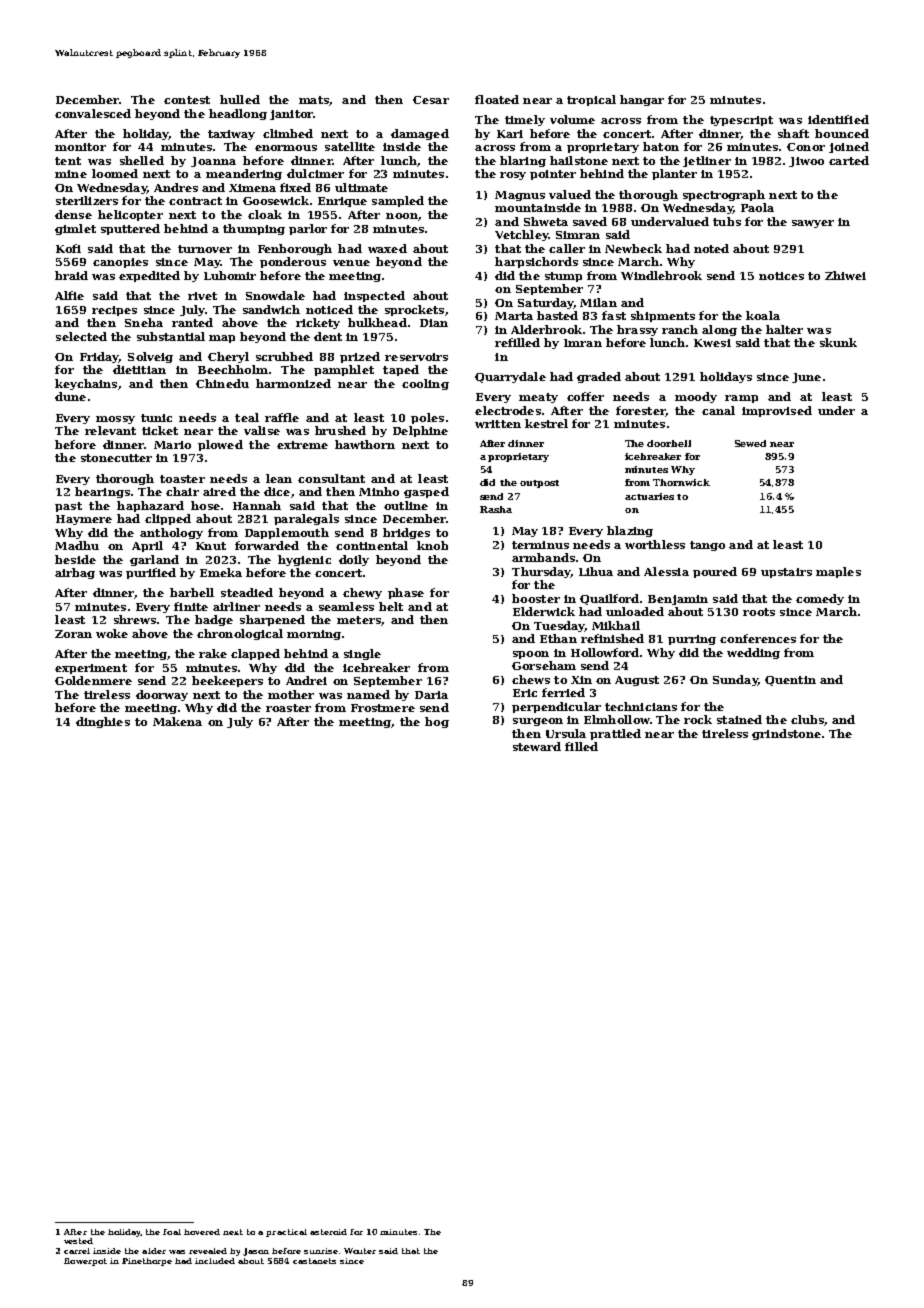 The height and width of the screenshot is (1308, 924). I want to click on roaster, so click(288, 708).
